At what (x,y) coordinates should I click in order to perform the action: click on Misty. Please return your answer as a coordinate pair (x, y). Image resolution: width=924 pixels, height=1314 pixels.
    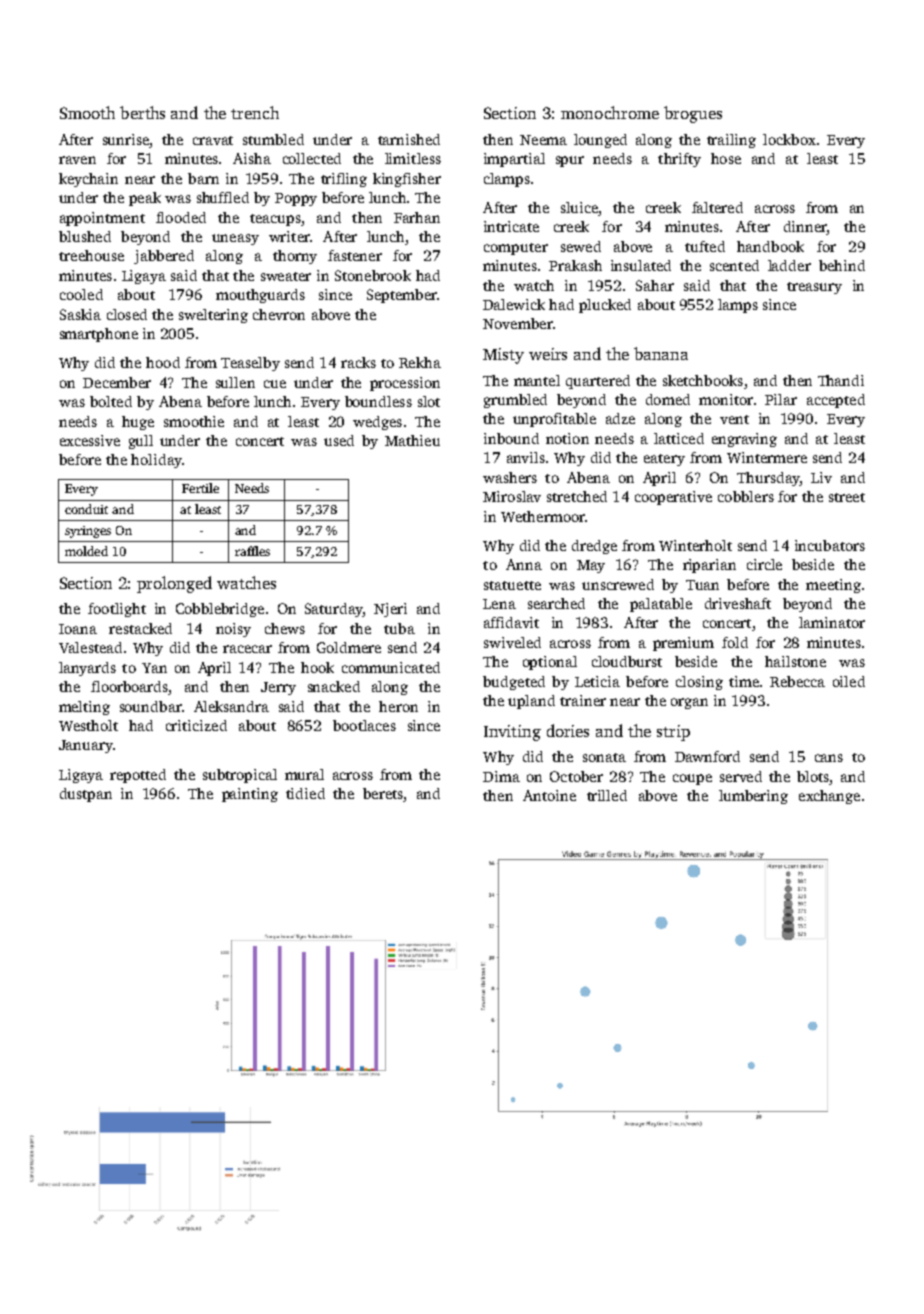
    Looking at the image, I should click on (503, 356).
